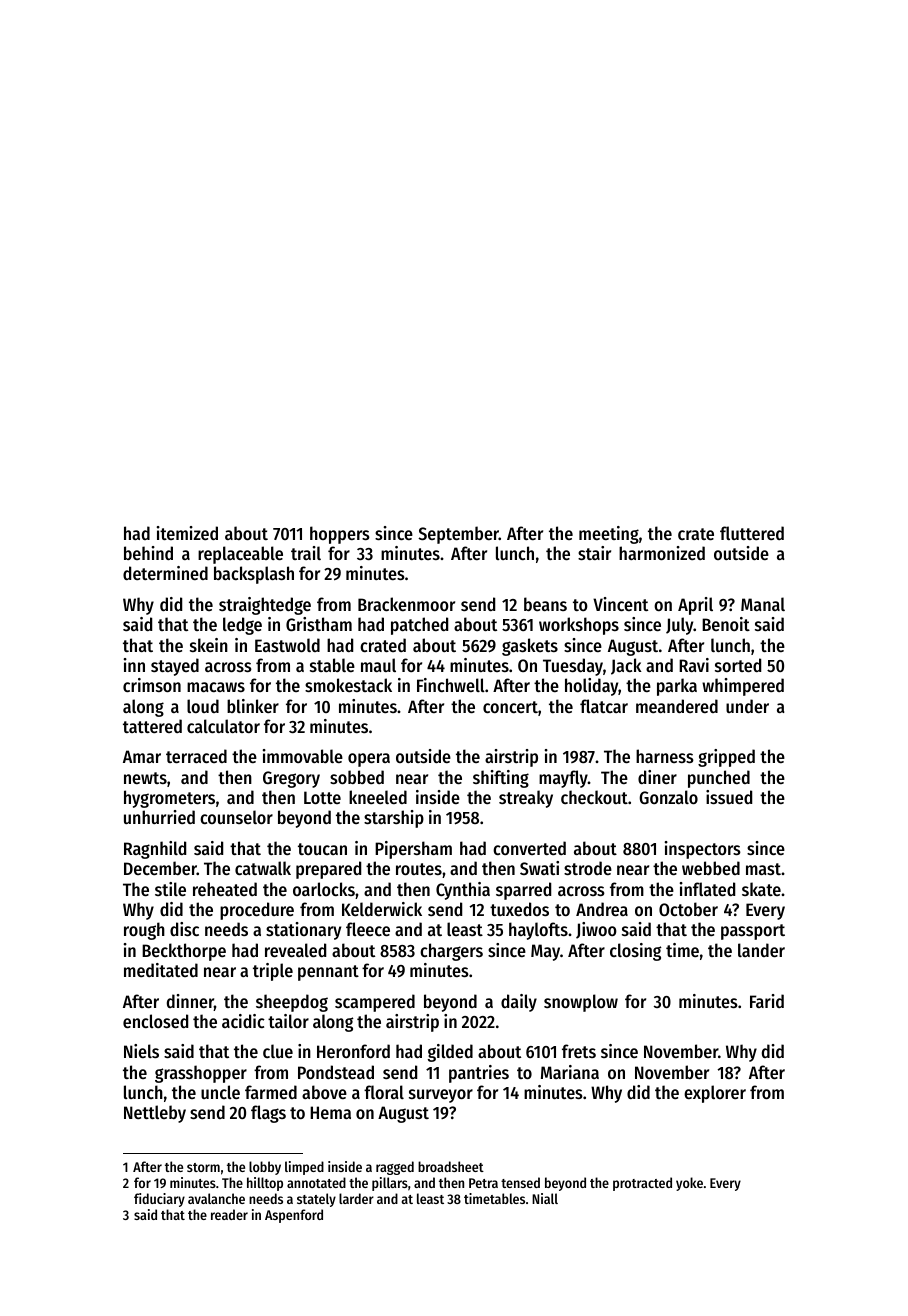 The image size is (908, 1316). Describe the element at coordinates (752, 533) in the screenshot. I see `fluttered` at that location.
